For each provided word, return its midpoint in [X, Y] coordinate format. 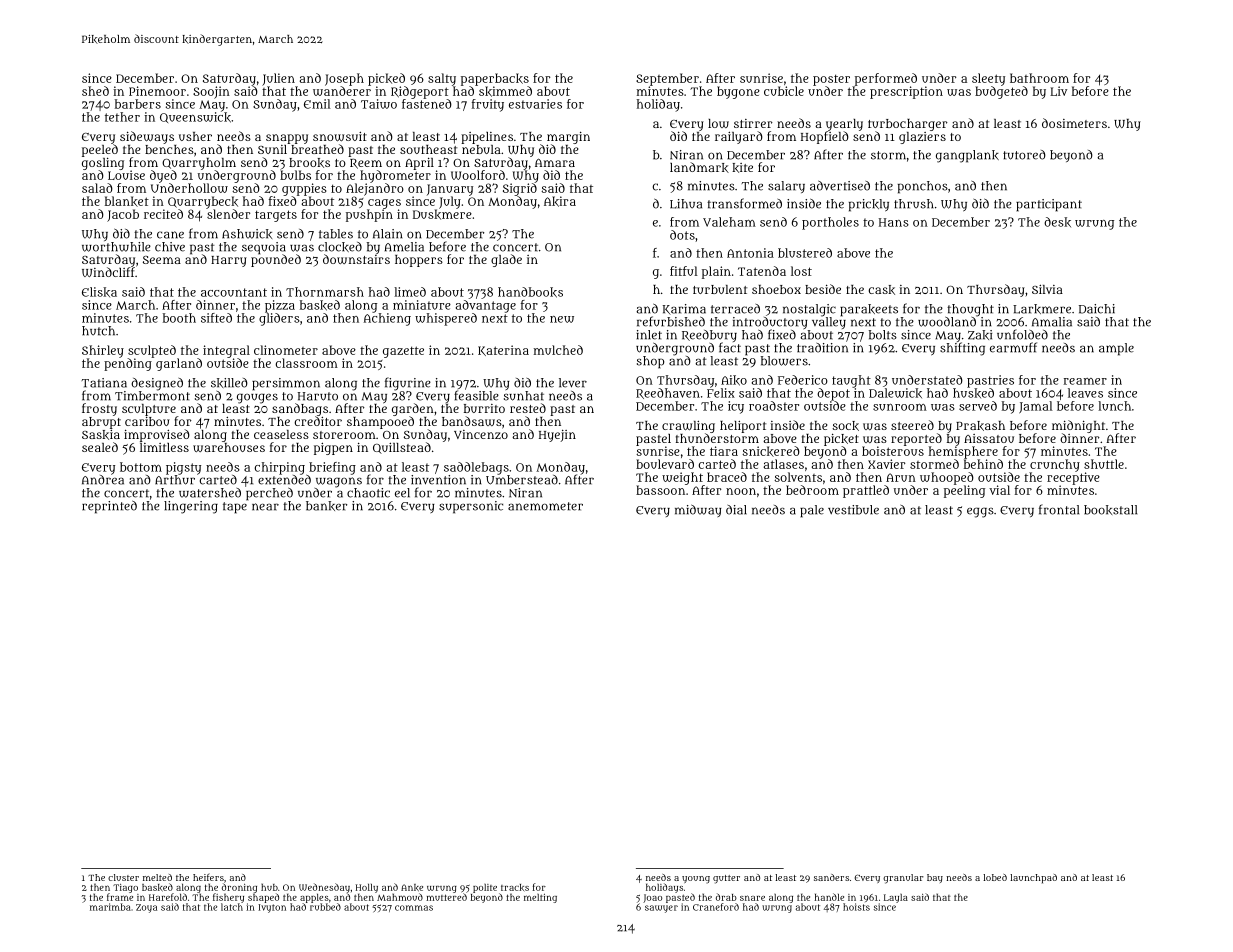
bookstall [1110, 510]
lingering [191, 507]
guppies [304, 189]
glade [506, 260]
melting [540, 898]
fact [730, 347]
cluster [123, 877]
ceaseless [281, 434]
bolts [883, 335]
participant [1049, 205]
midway [698, 511]
